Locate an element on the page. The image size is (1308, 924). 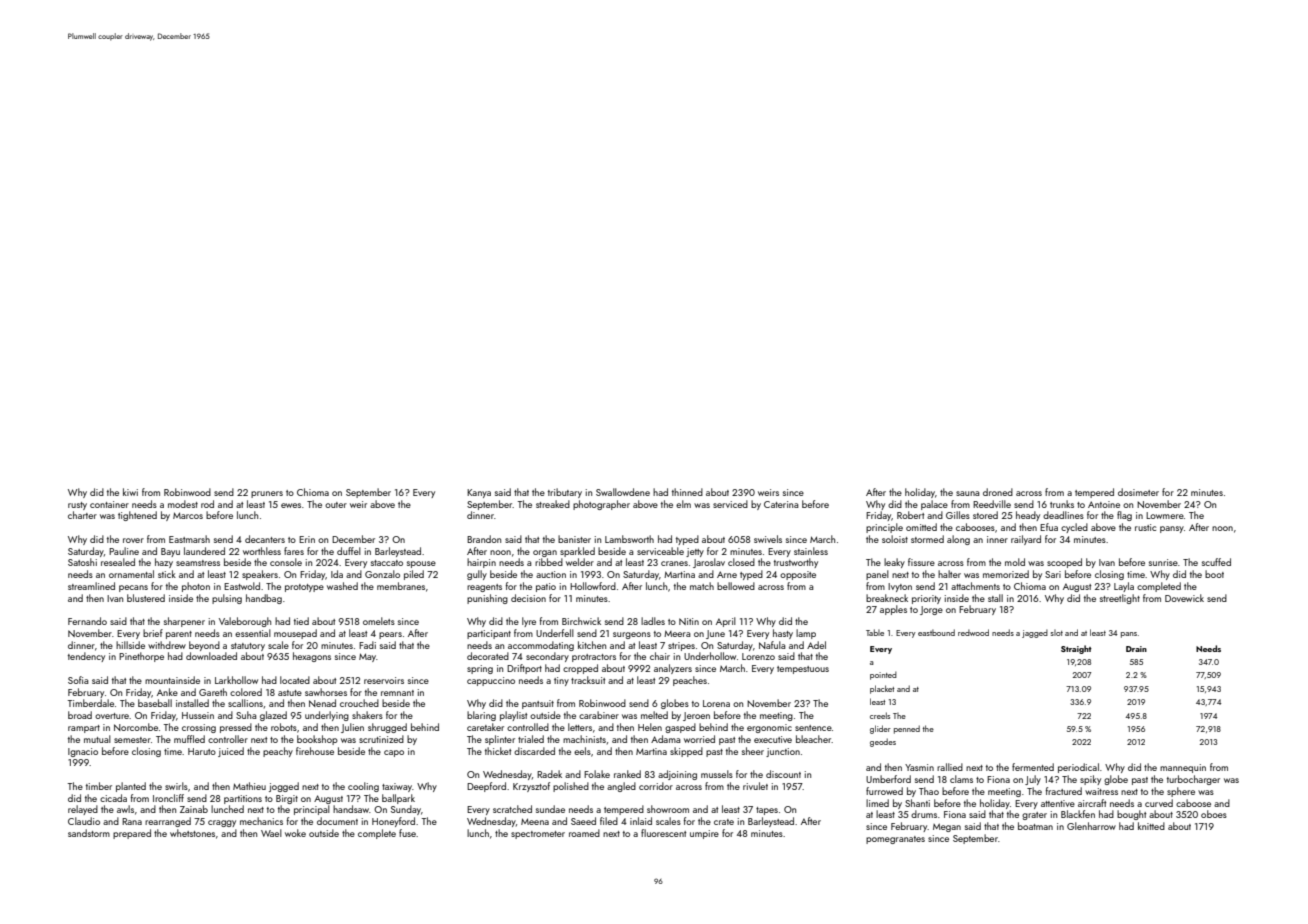
decorated is located at coordinates (488, 656).
